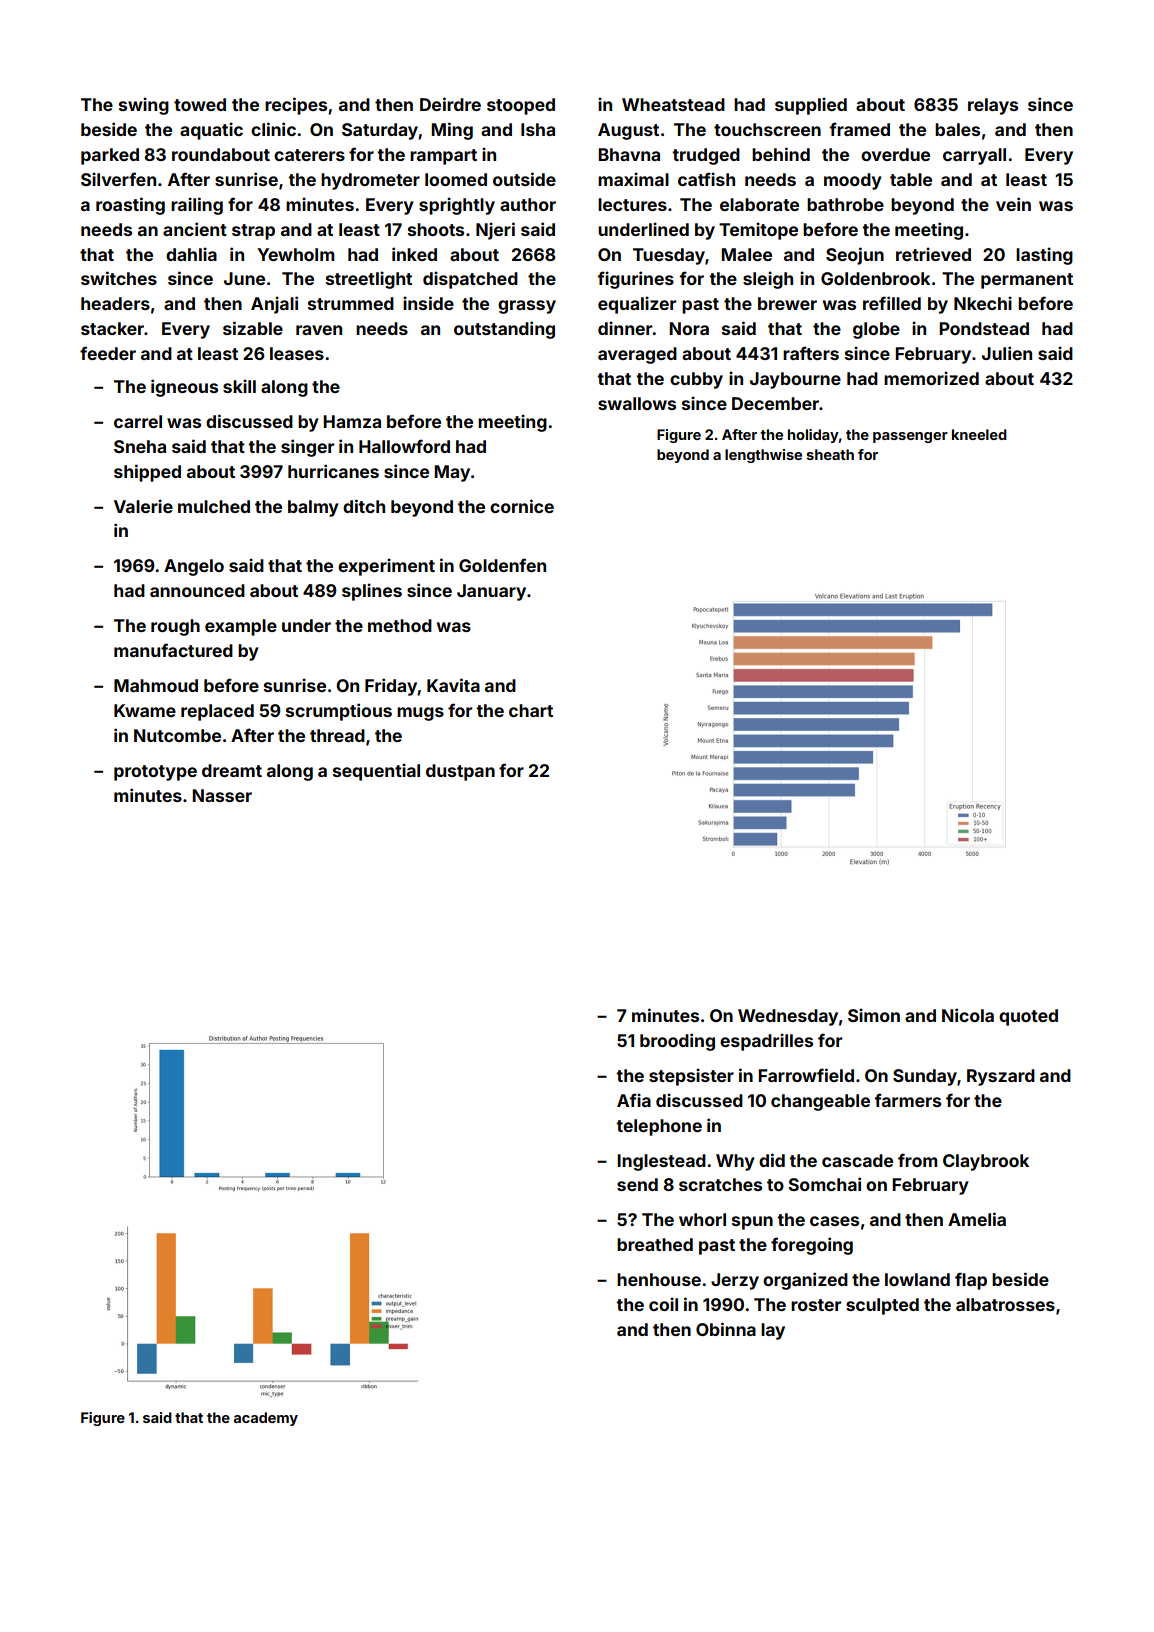 The height and width of the document is (1632, 1154). Describe the element at coordinates (910, 437) in the document. I see `passenger` at that location.
